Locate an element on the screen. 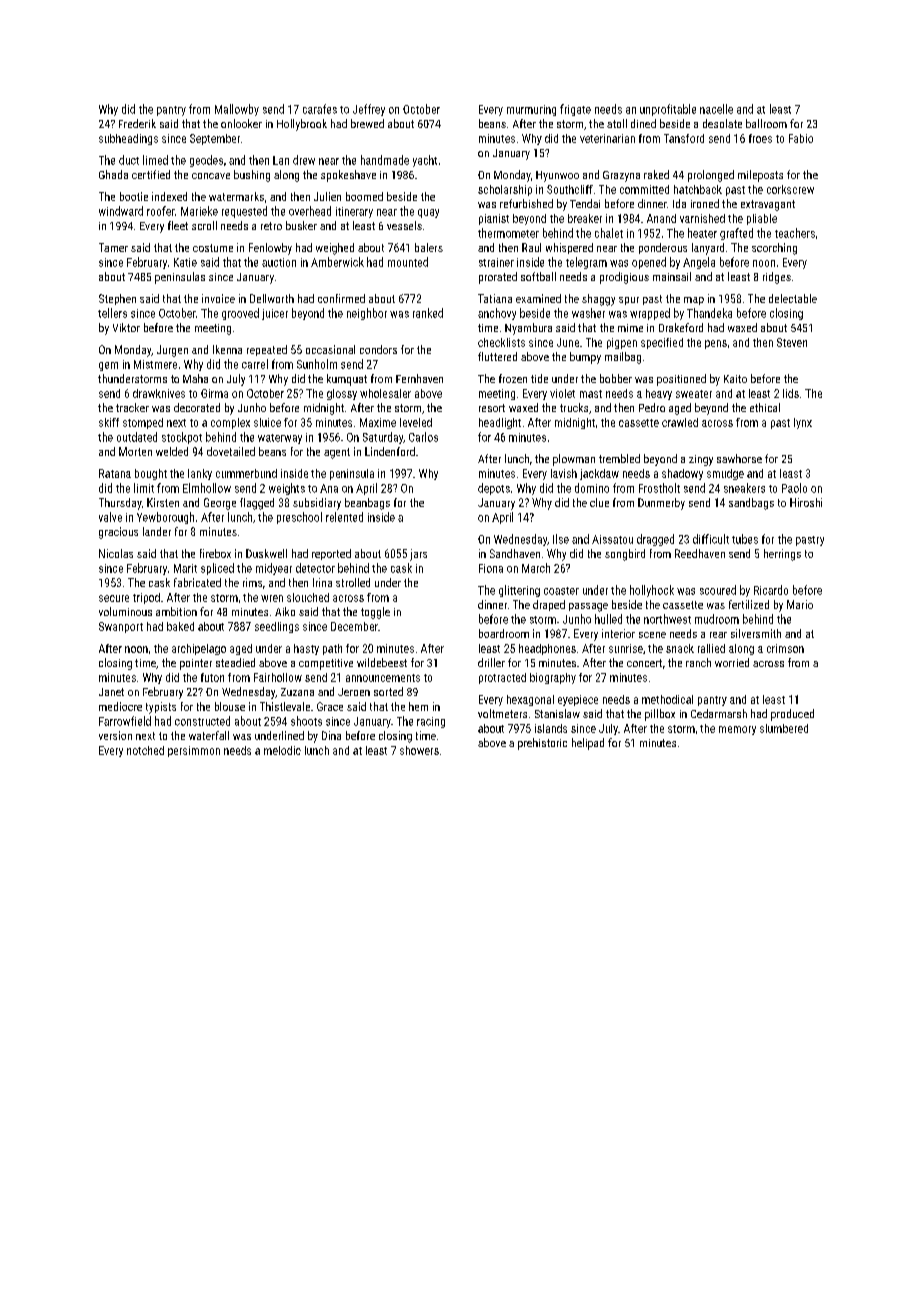  ethical is located at coordinates (765, 407).
